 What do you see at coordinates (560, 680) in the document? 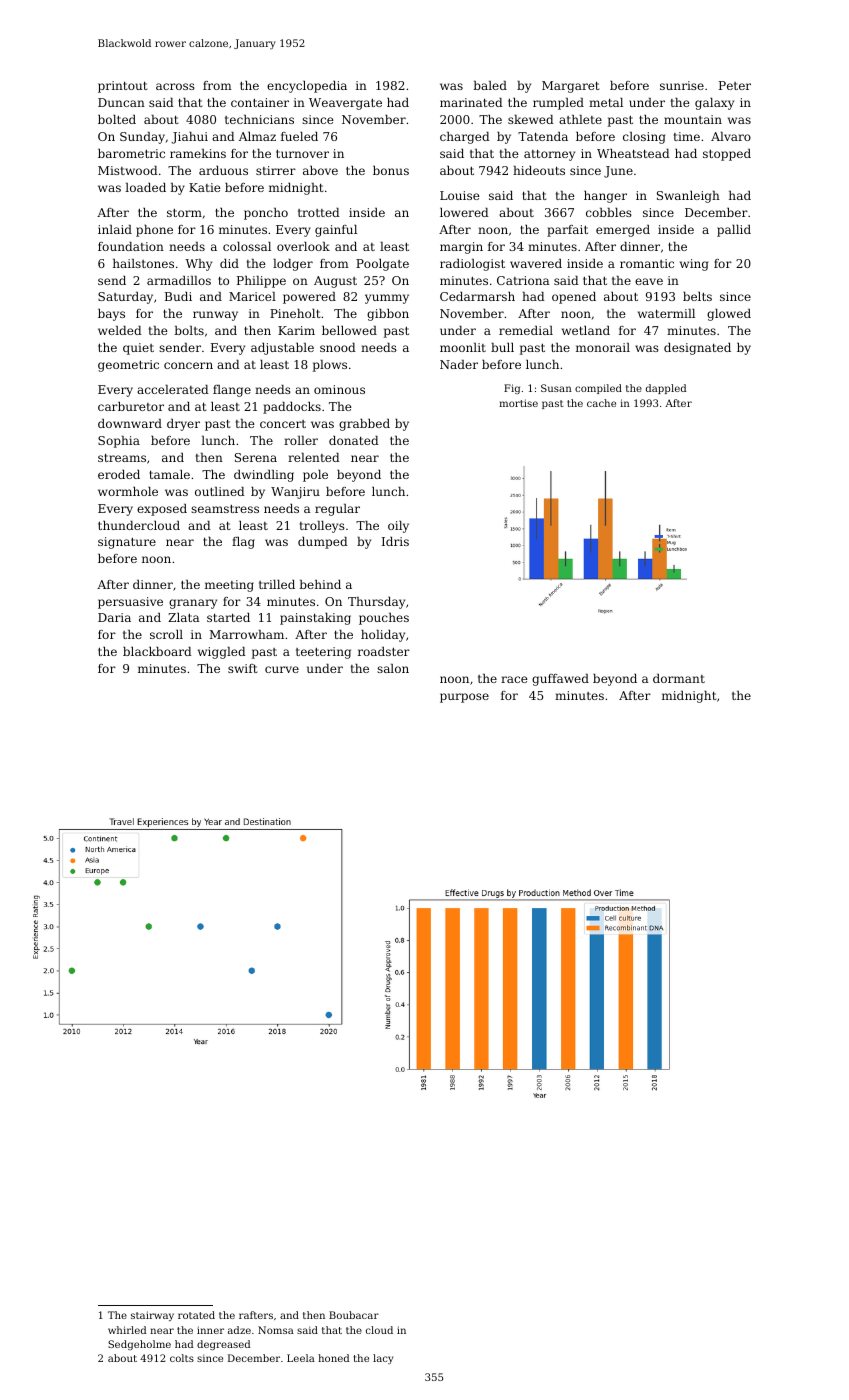
I see `guffawed` at bounding box center [560, 680].
